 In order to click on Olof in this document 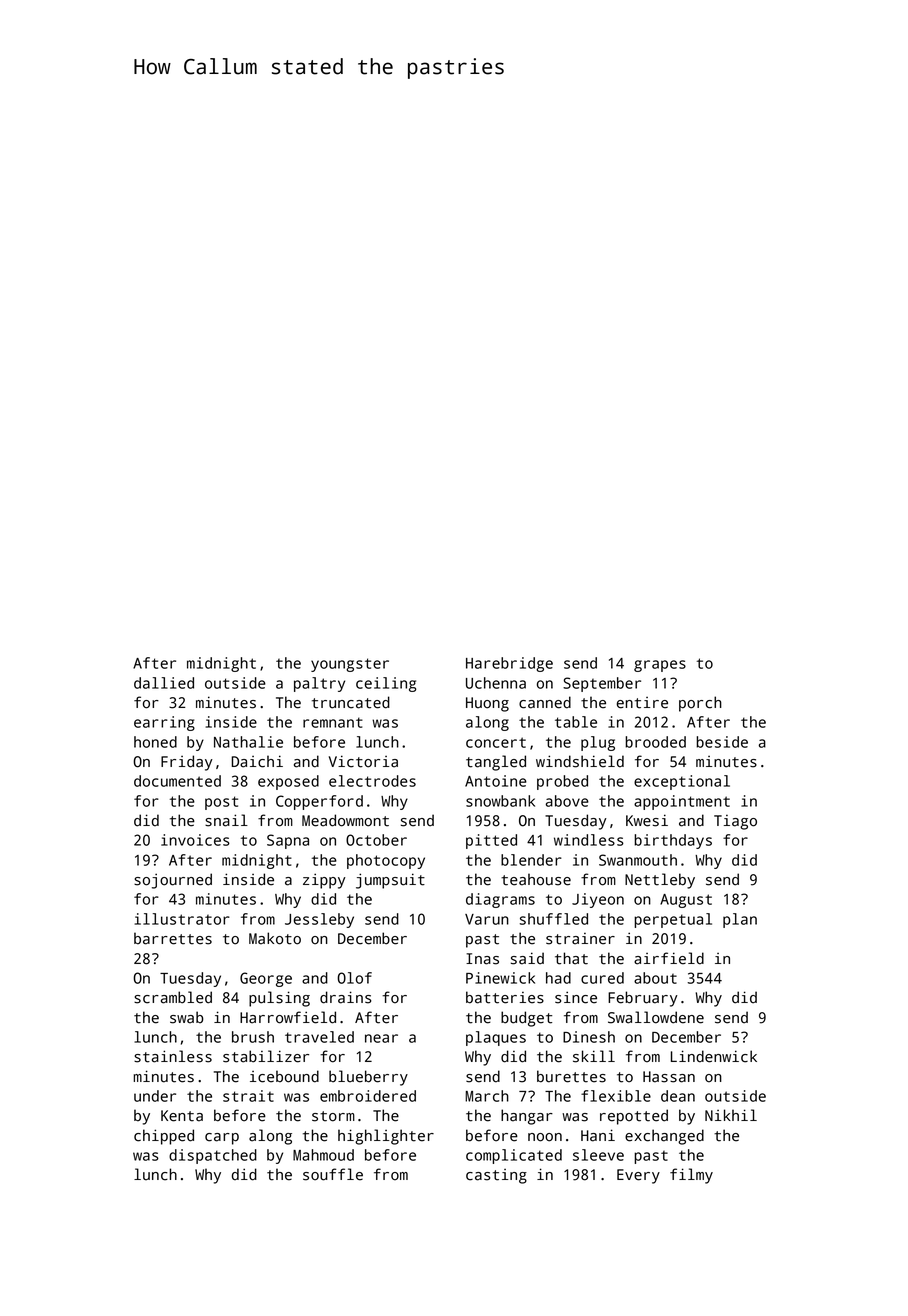, I will do `click(354, 978)`.
